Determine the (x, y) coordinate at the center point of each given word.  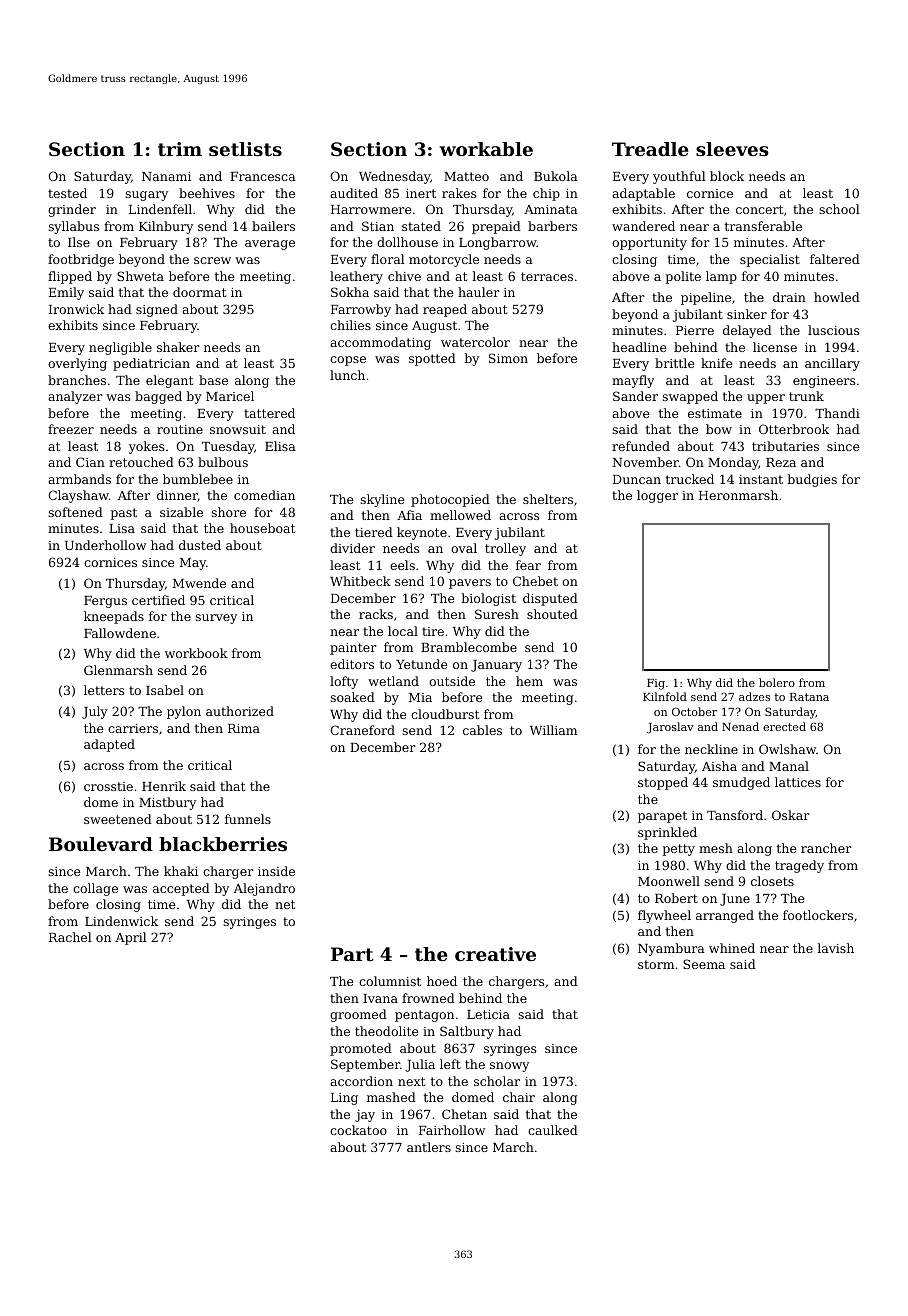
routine (180, 429)
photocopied (450, 500)
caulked (553, 1130)
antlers (429, 1147)
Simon (508, 358)
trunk (806, 396)
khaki (181, 871)
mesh (716, 848)
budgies (812, 480)
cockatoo (358, 1130)
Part (352, 954)
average (270, 245)
